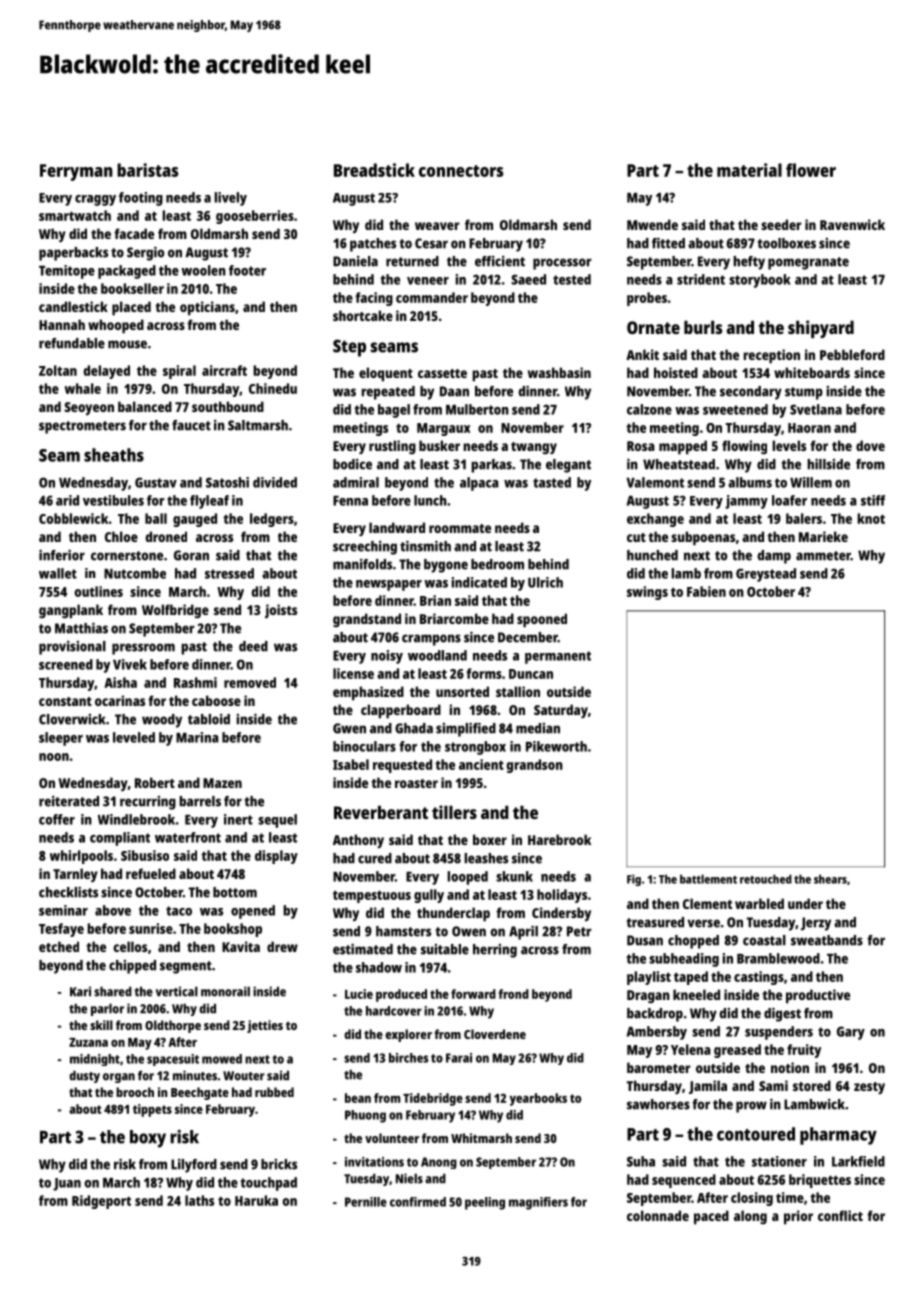 The height and width of the screenshot is (1308, 924). Describe the element at coordinates (830, 879) in the screenshot. I see `shears` at that location.
